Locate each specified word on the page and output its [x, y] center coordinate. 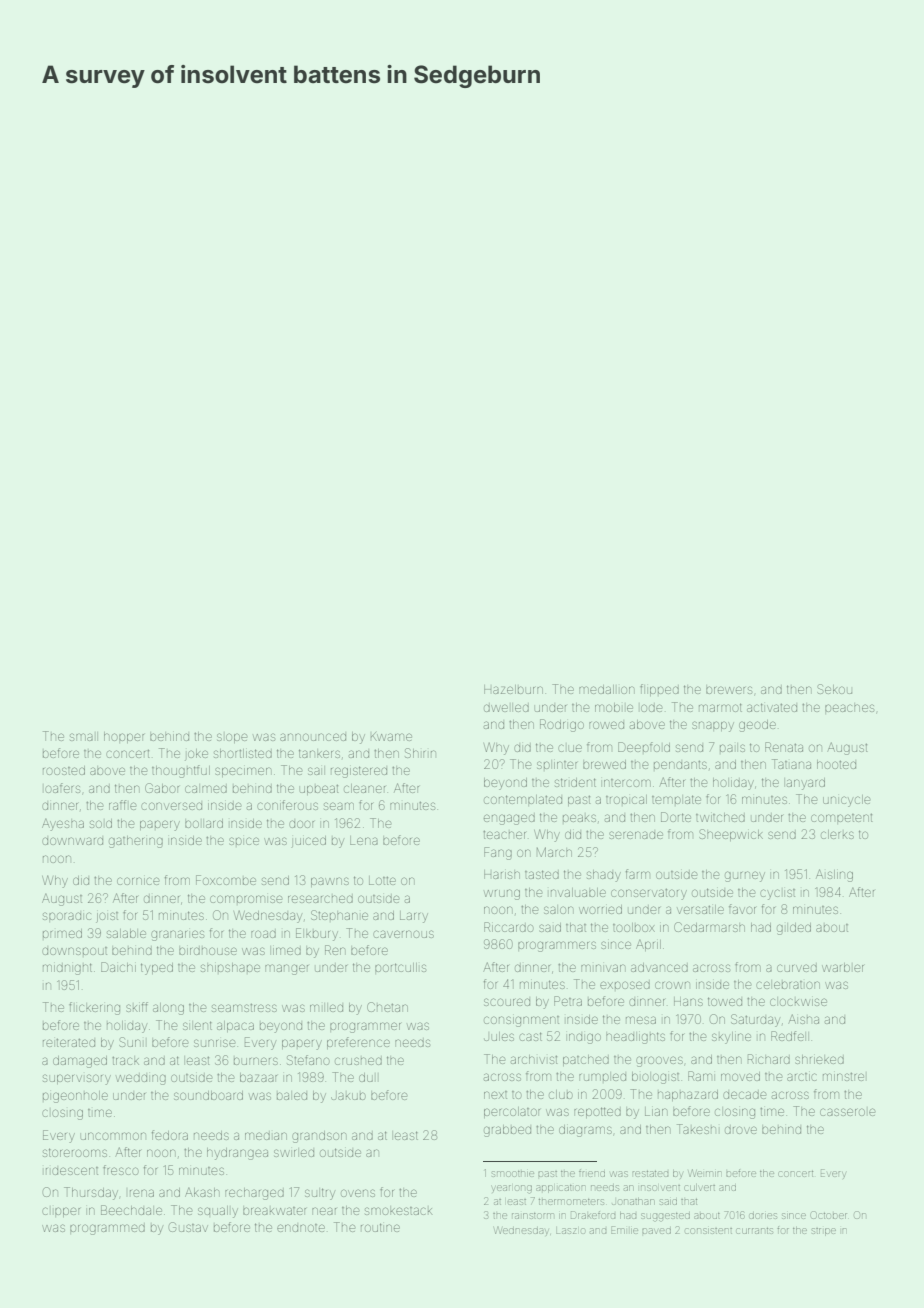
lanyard [806, 784]
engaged [509, 819]
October [828, 1215]
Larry [414, 917]
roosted [64, 770]
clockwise [798, 1002]
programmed [107, 1229]
